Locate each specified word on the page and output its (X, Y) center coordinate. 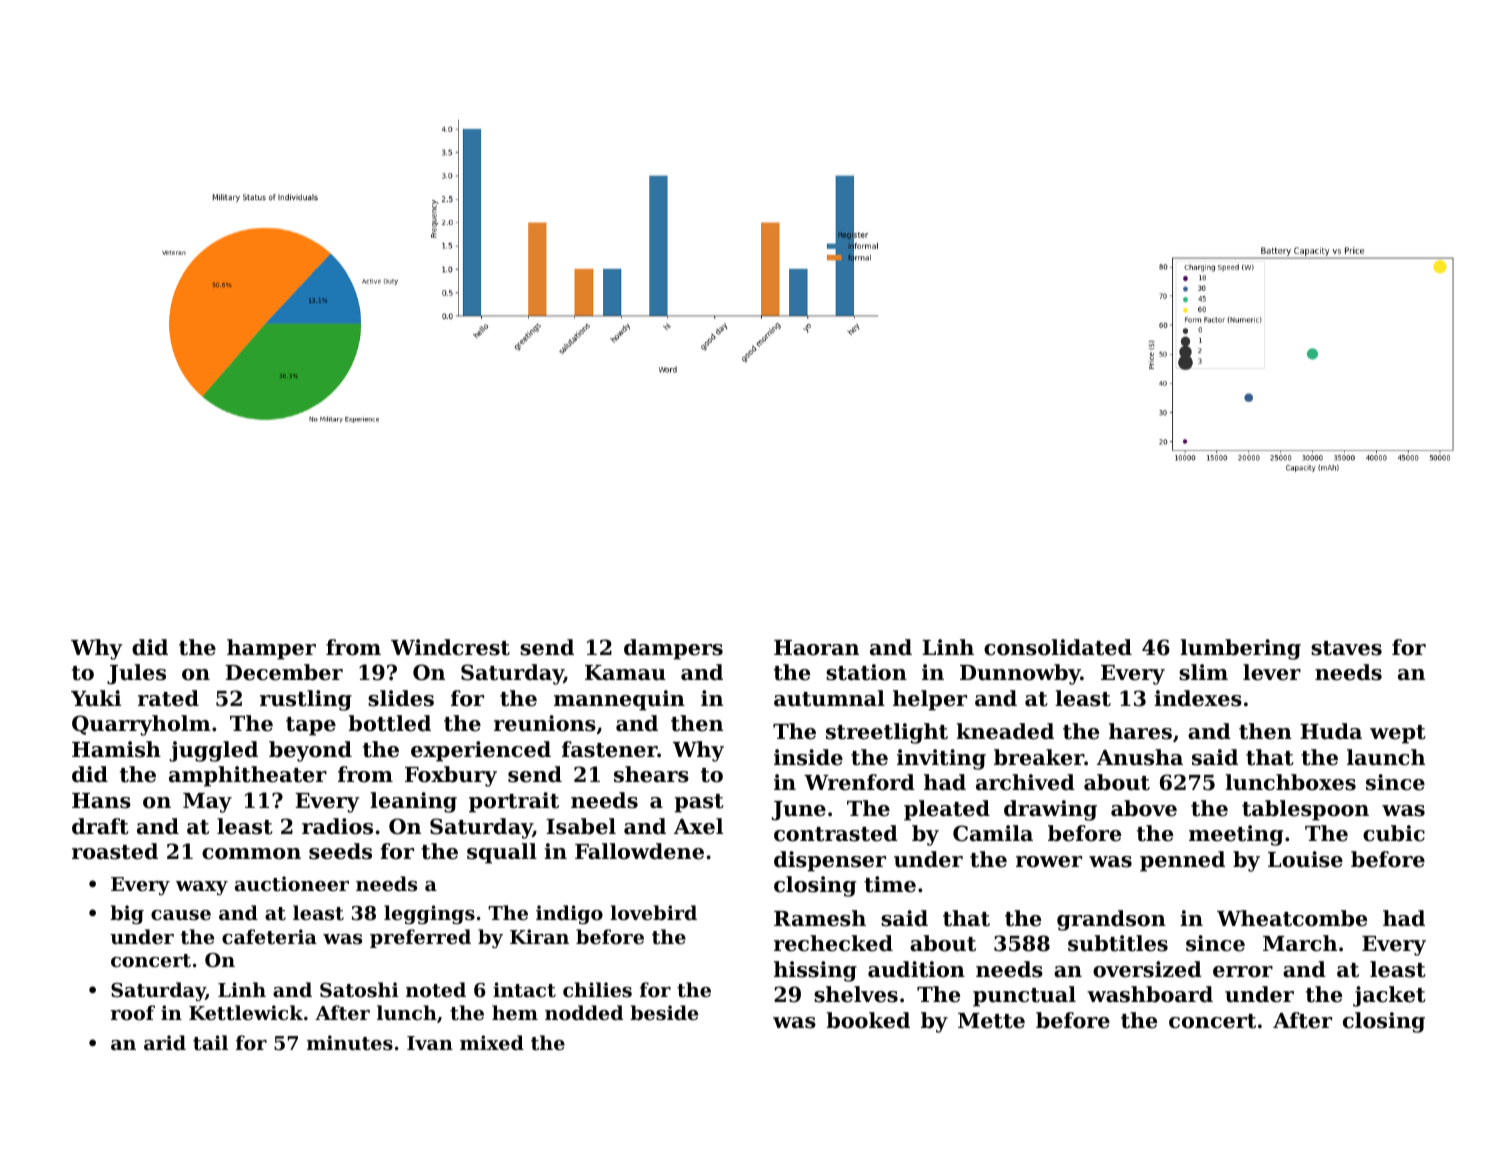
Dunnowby (1020, 674)
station (866, 672)
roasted (115, 851)
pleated (947, 810)
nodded (584, 1012)
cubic (1394, 833)
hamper (271, 649)
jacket (1389, 996)
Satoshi (359, 990)
